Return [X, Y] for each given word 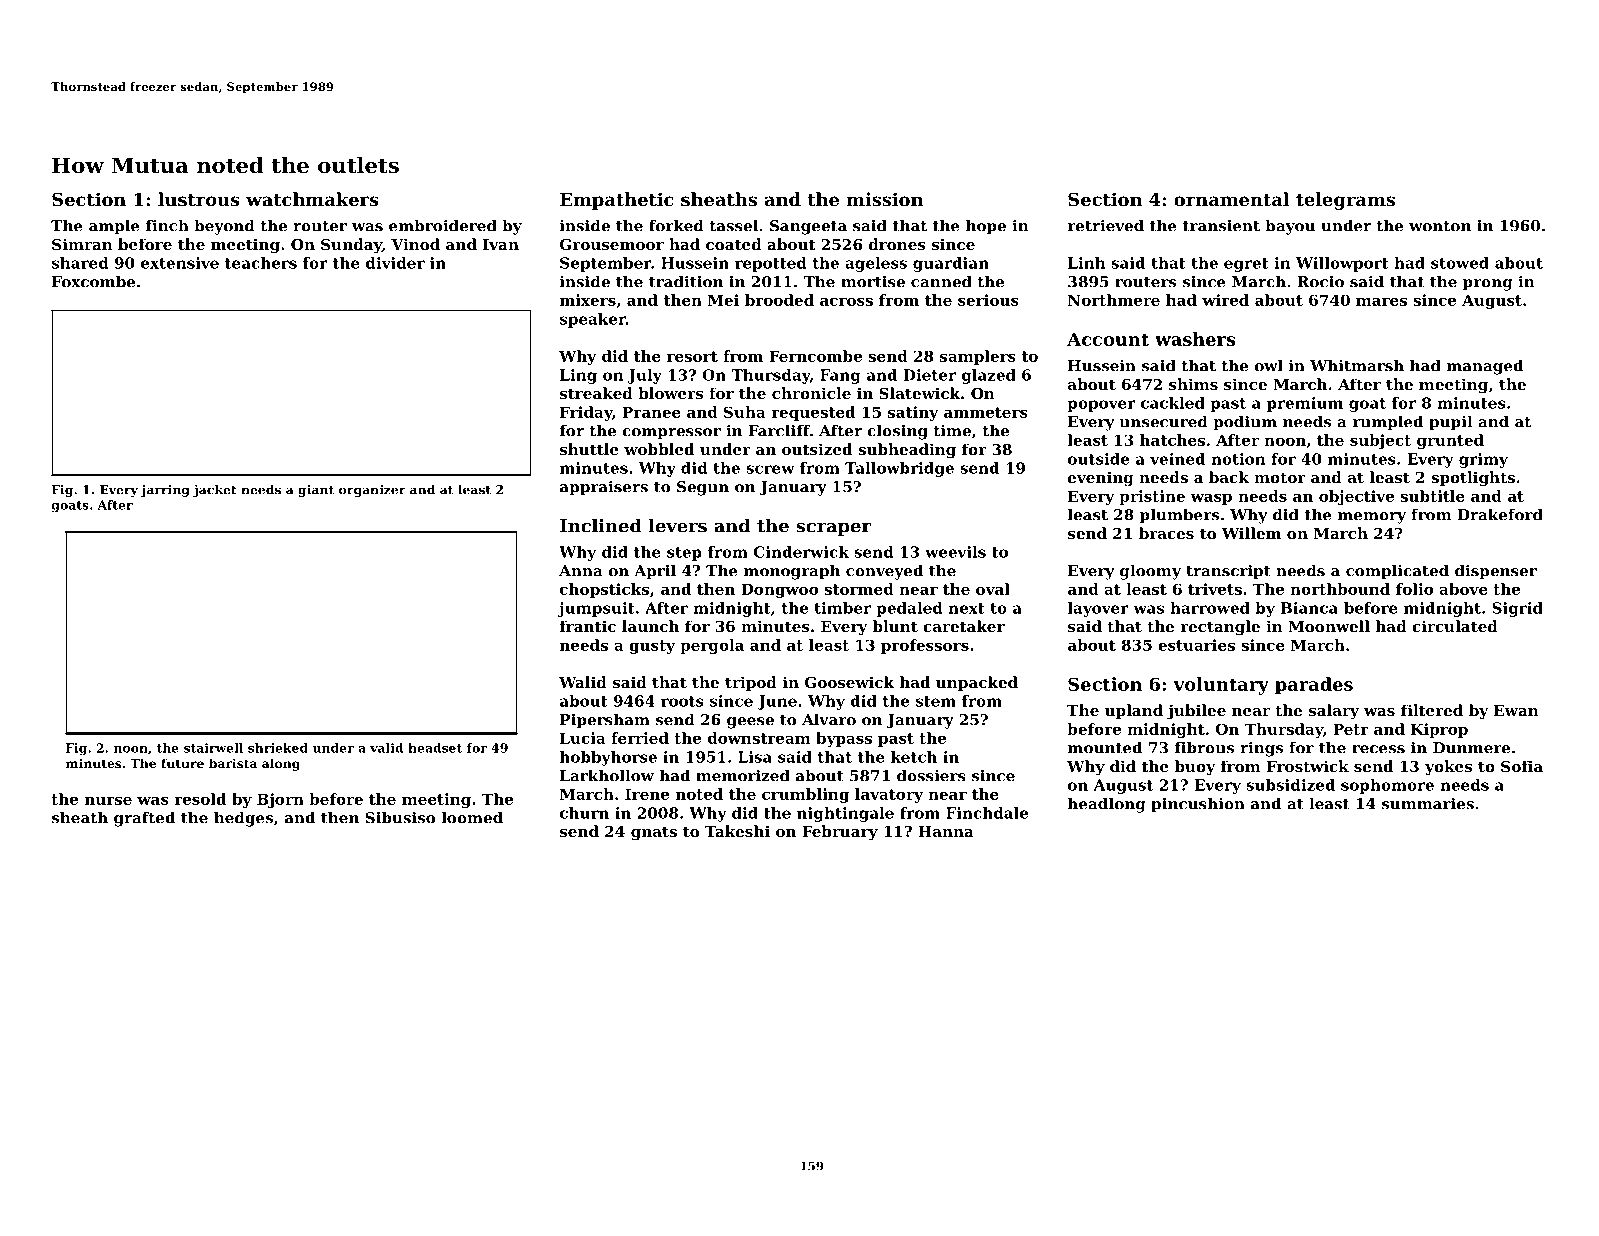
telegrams [1345, 201]
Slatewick [919, 393]
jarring [165, 491]
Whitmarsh [1357, 365]
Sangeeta [808, 227]
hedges [243, 819]
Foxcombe [93, 281]
